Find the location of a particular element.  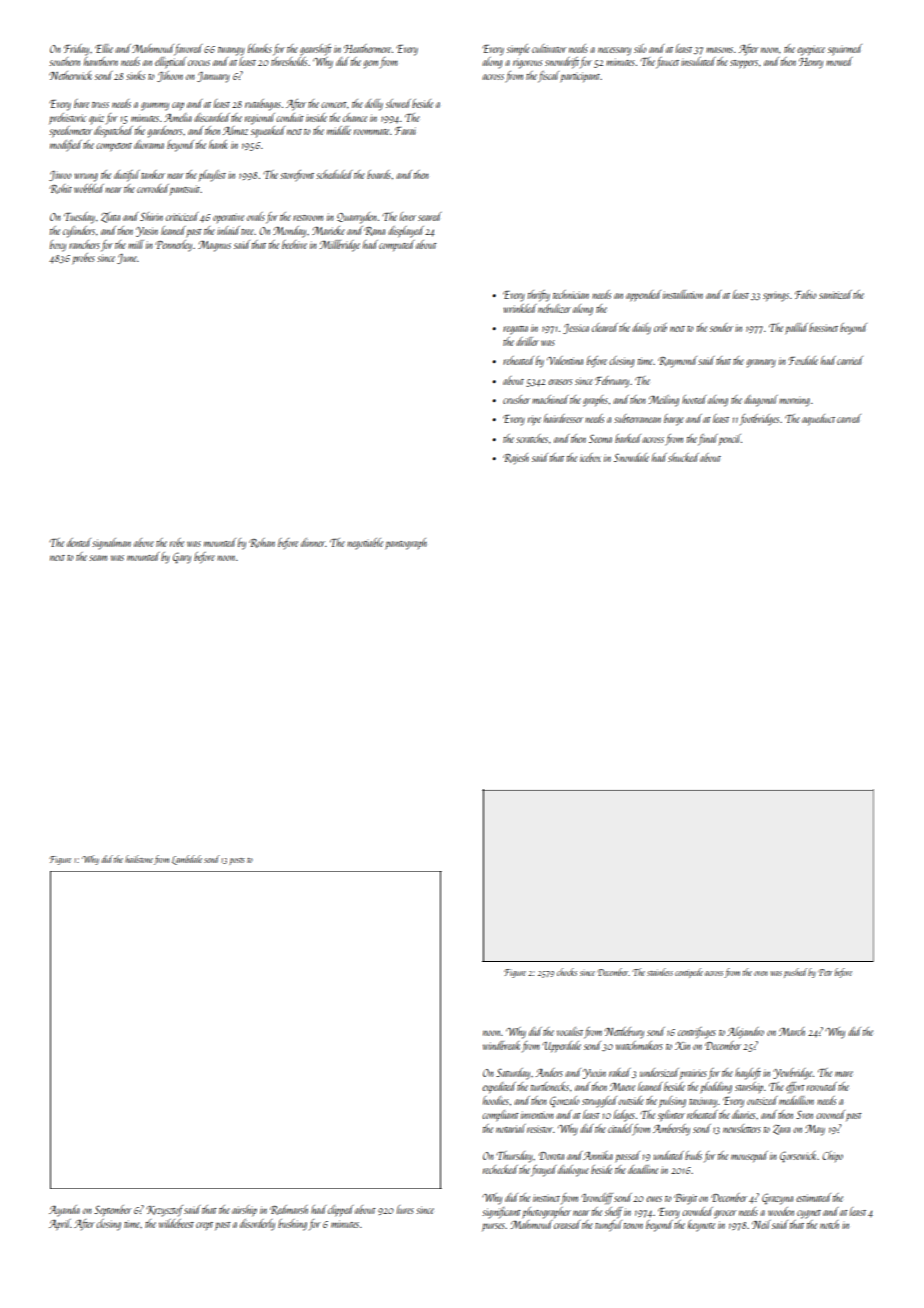

posts is located at coordinates (237, 861).
